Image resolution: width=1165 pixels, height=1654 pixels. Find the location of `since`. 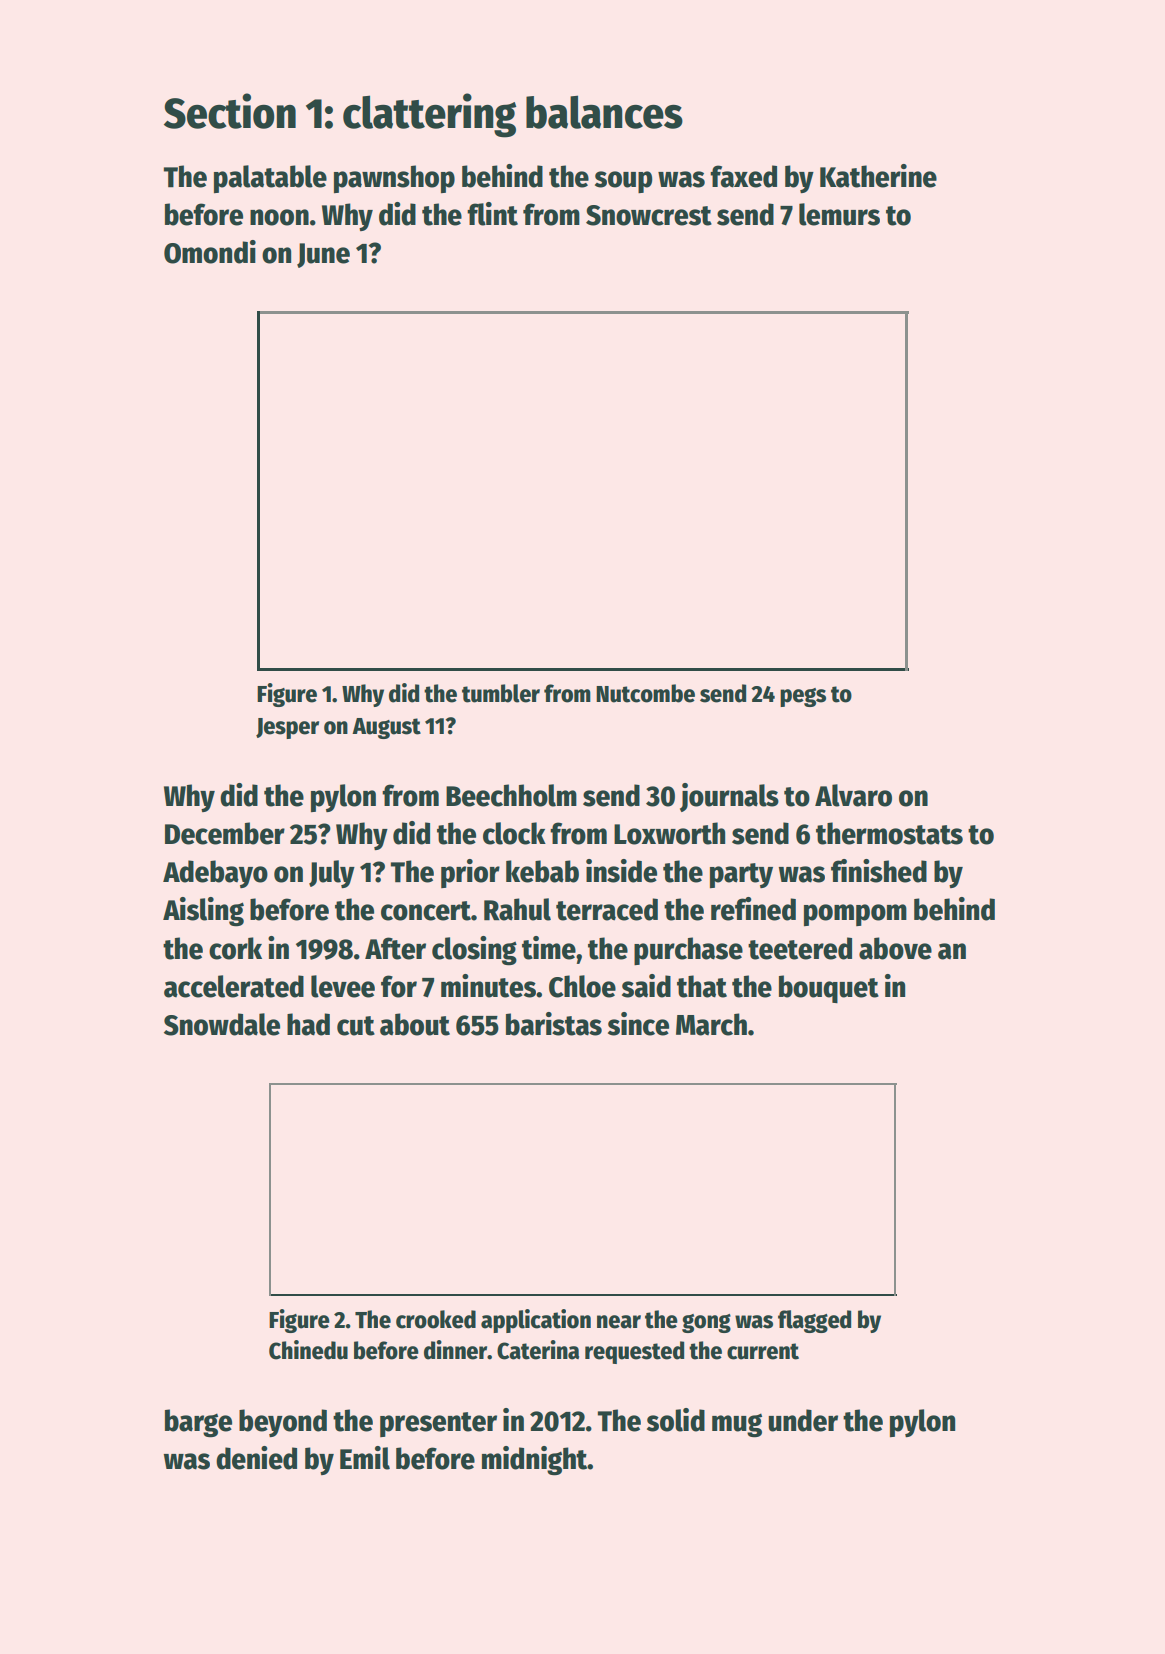

since is located at coordinates (638, 1024).
